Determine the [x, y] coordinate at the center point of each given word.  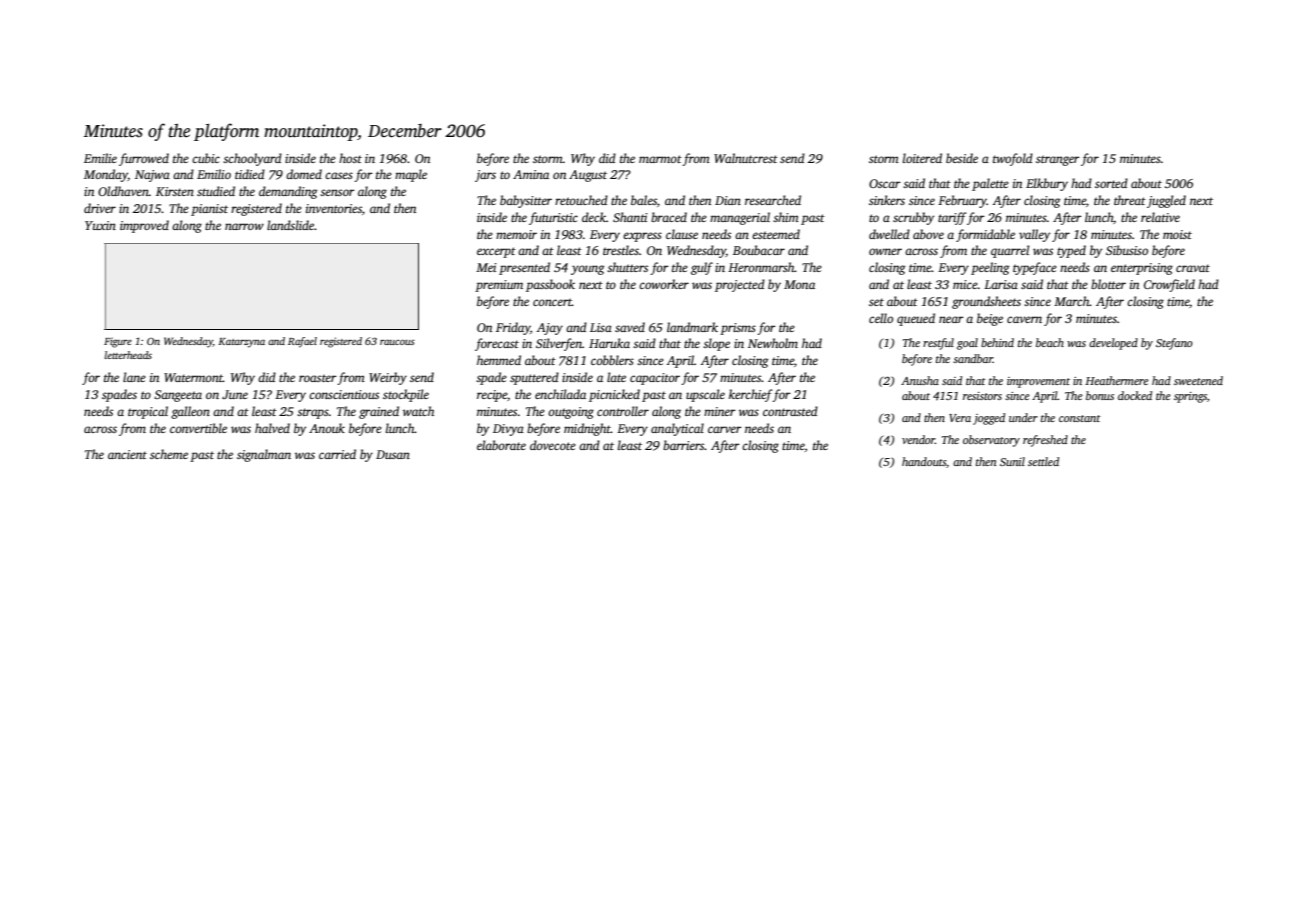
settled [1043, 461]
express [642, 237]
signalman [264, 455]
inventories [334, 208]
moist [1177, 234]
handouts [924, 461]
